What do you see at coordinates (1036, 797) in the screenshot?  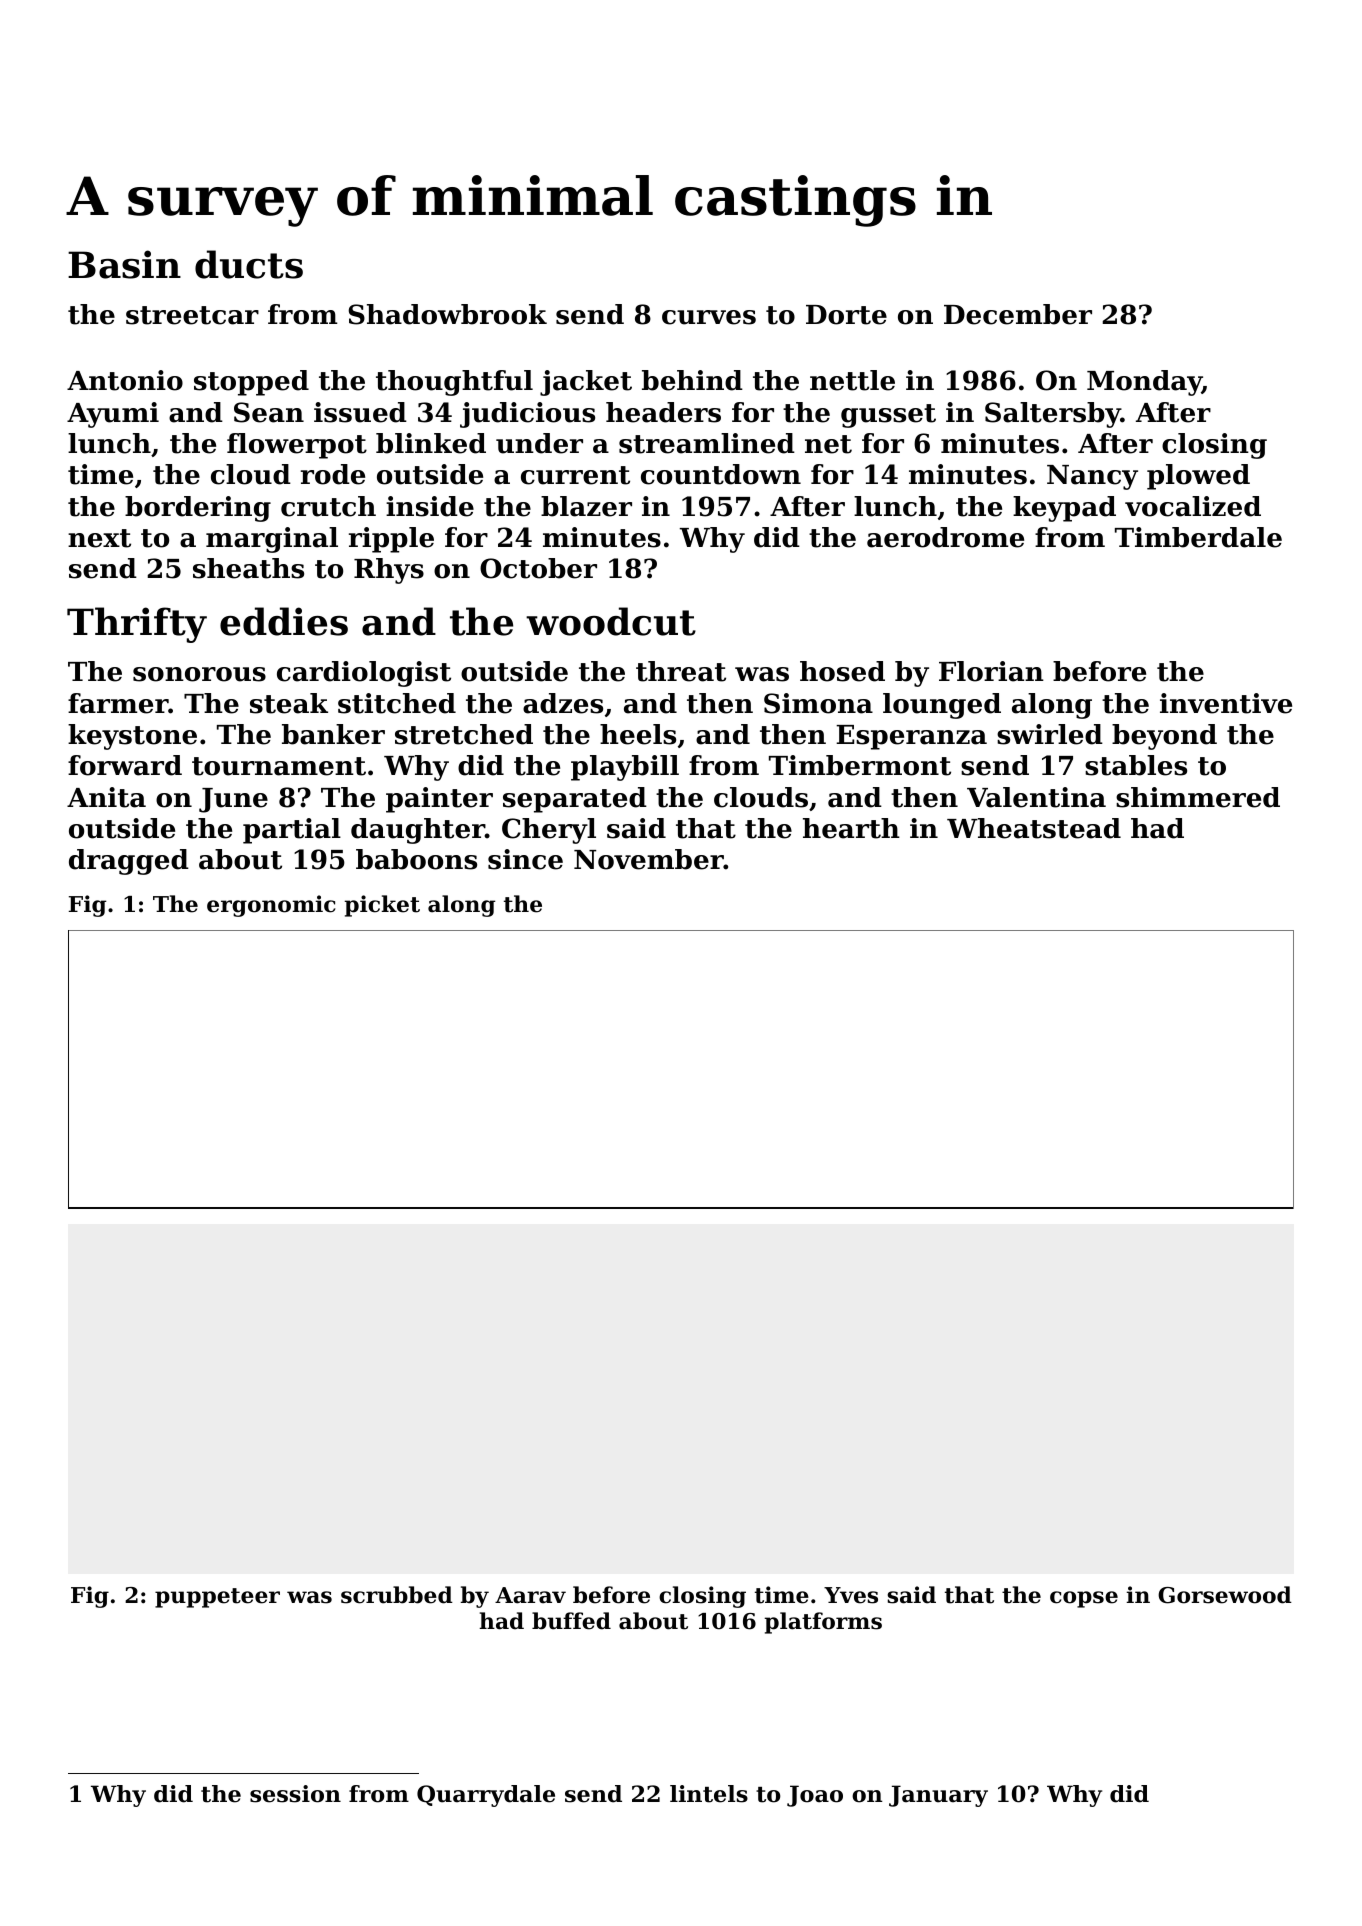 I see `Valentina` at bounding box center [1036, 797].
